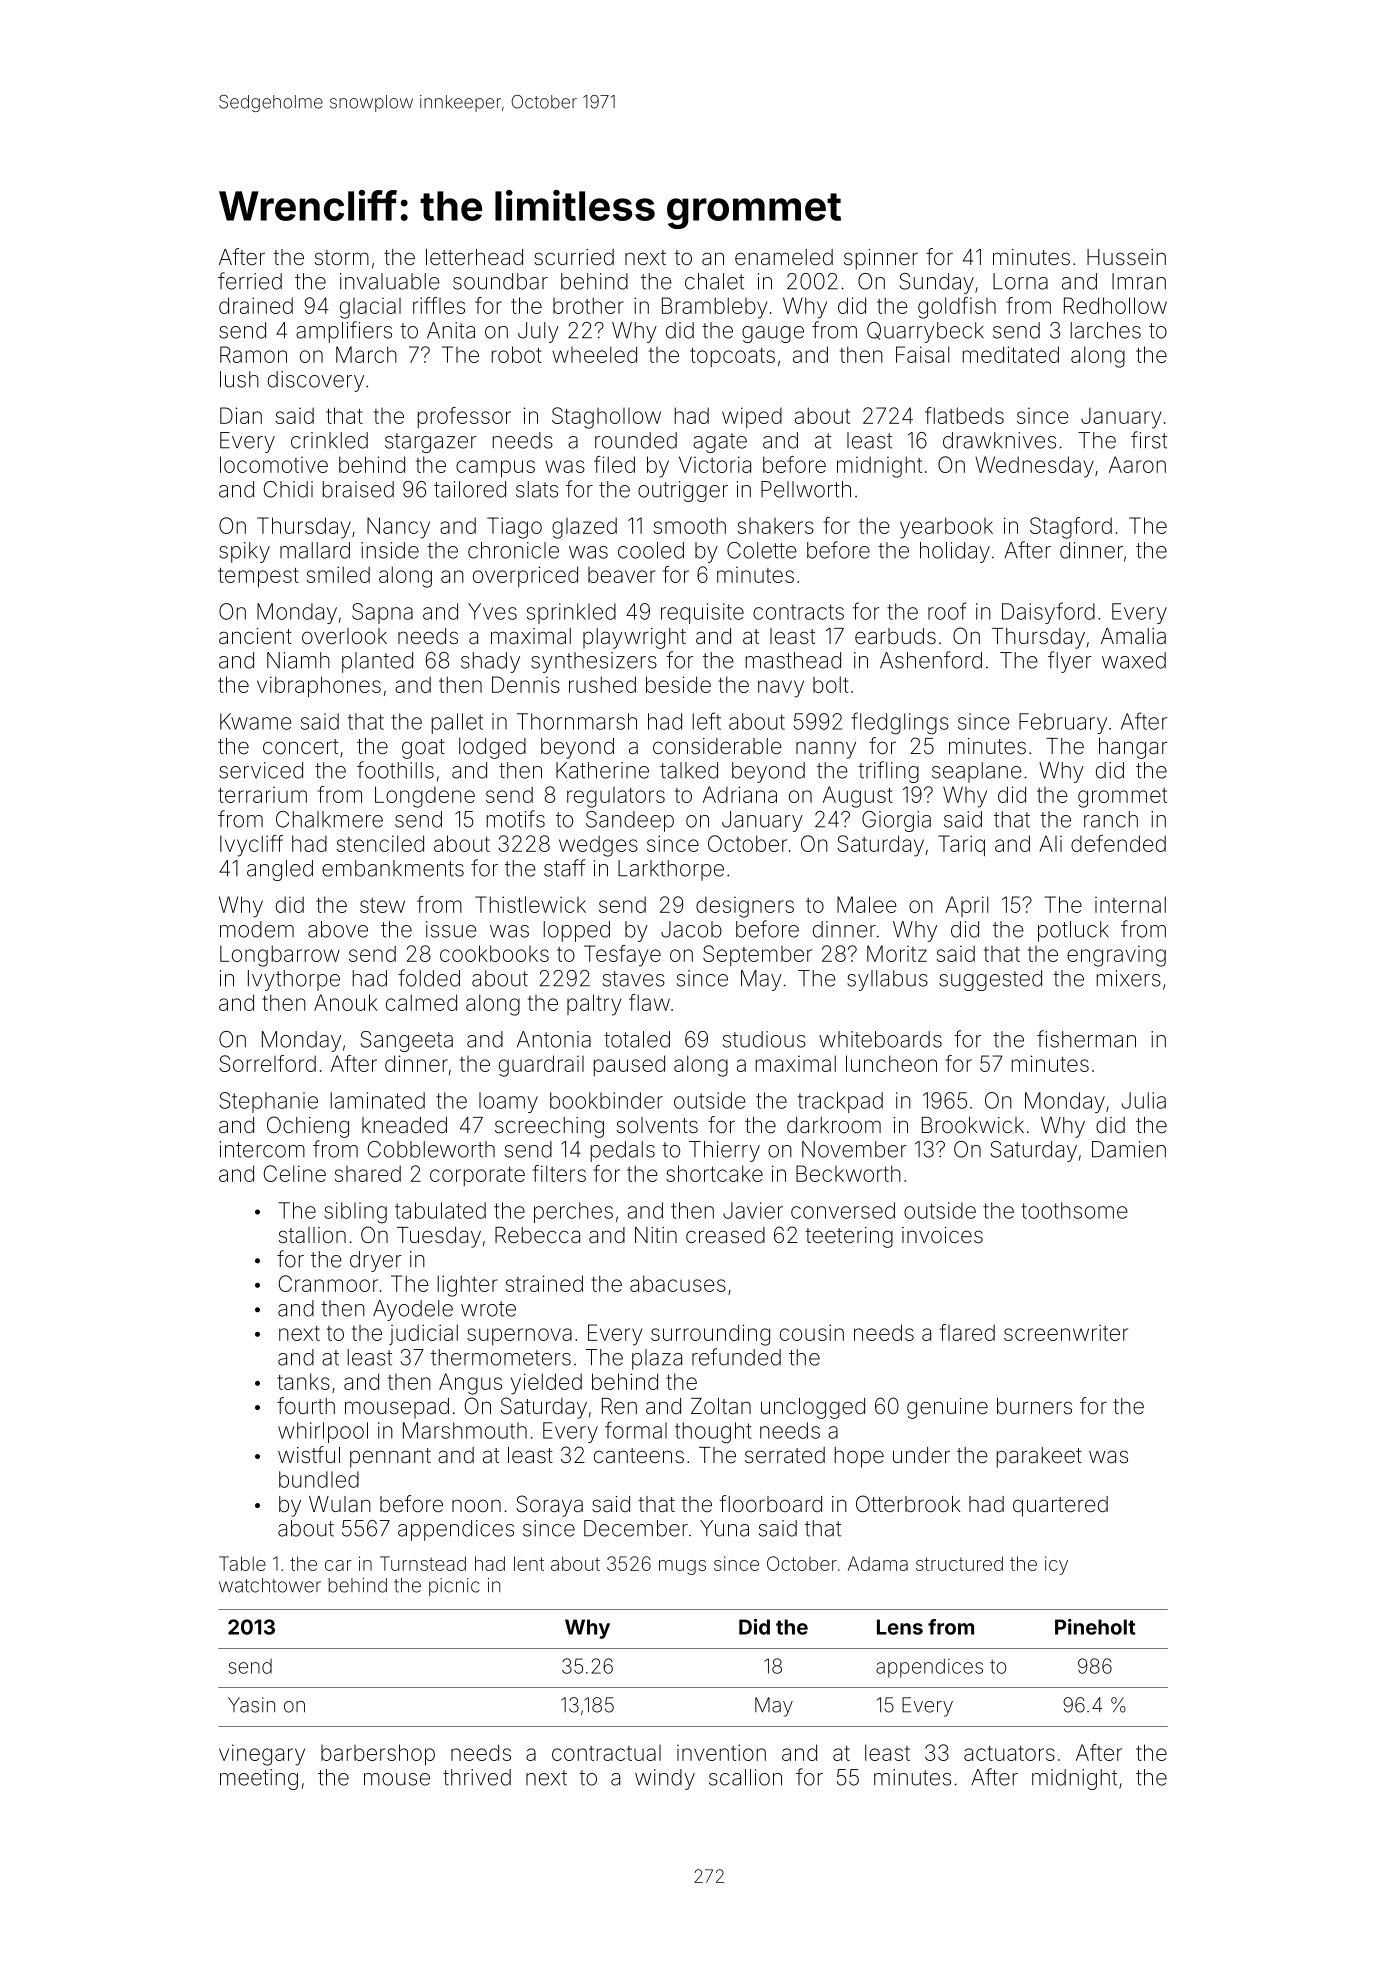 This page has height=1969, width=1386. Describe the element at coordinates (1009, 1753) in the page. I see `actuators` at that location.
